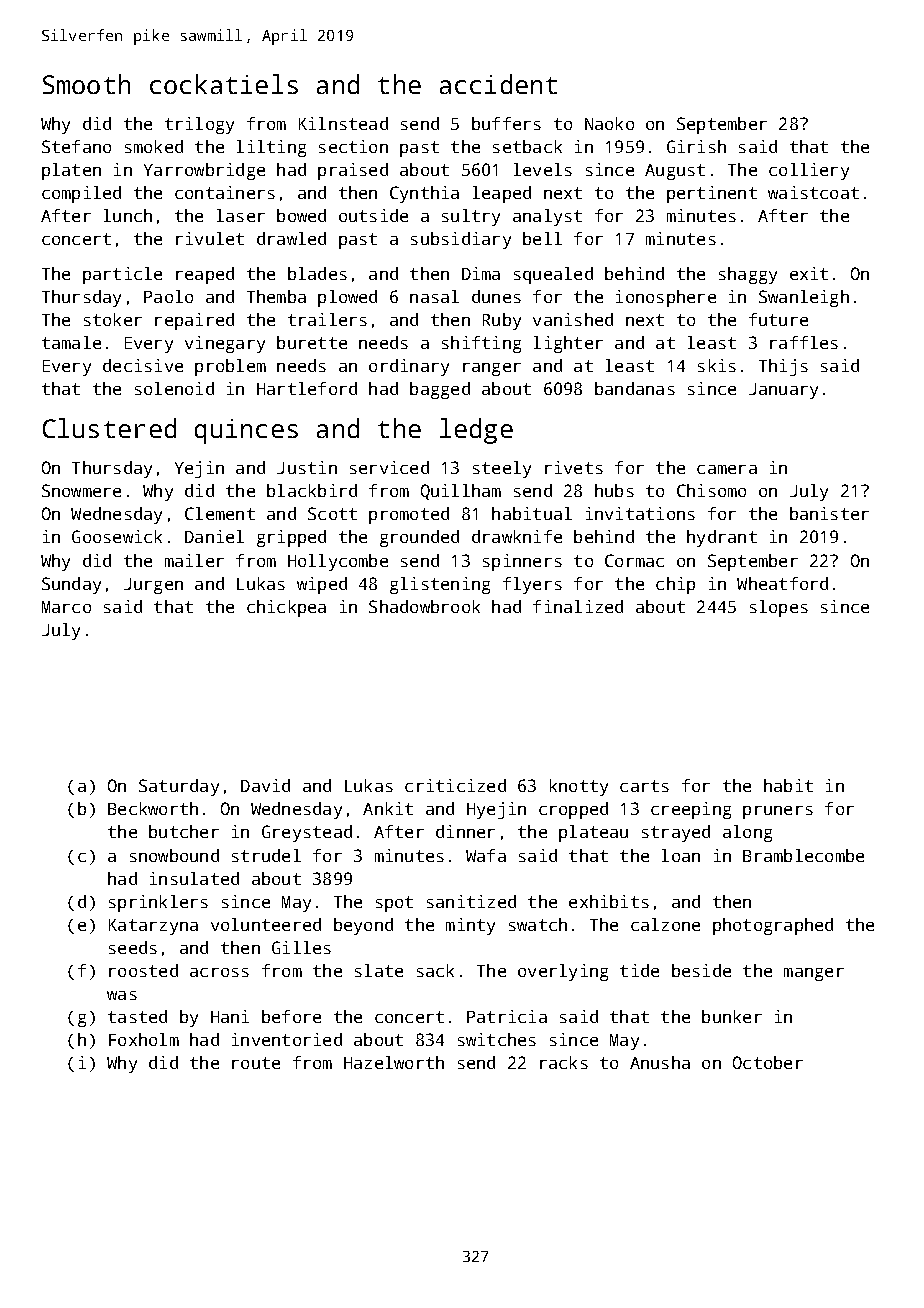 Image resolution: width=924 pixels, height=1308 pixels. I want to click on criticized, so click(455, 785).
